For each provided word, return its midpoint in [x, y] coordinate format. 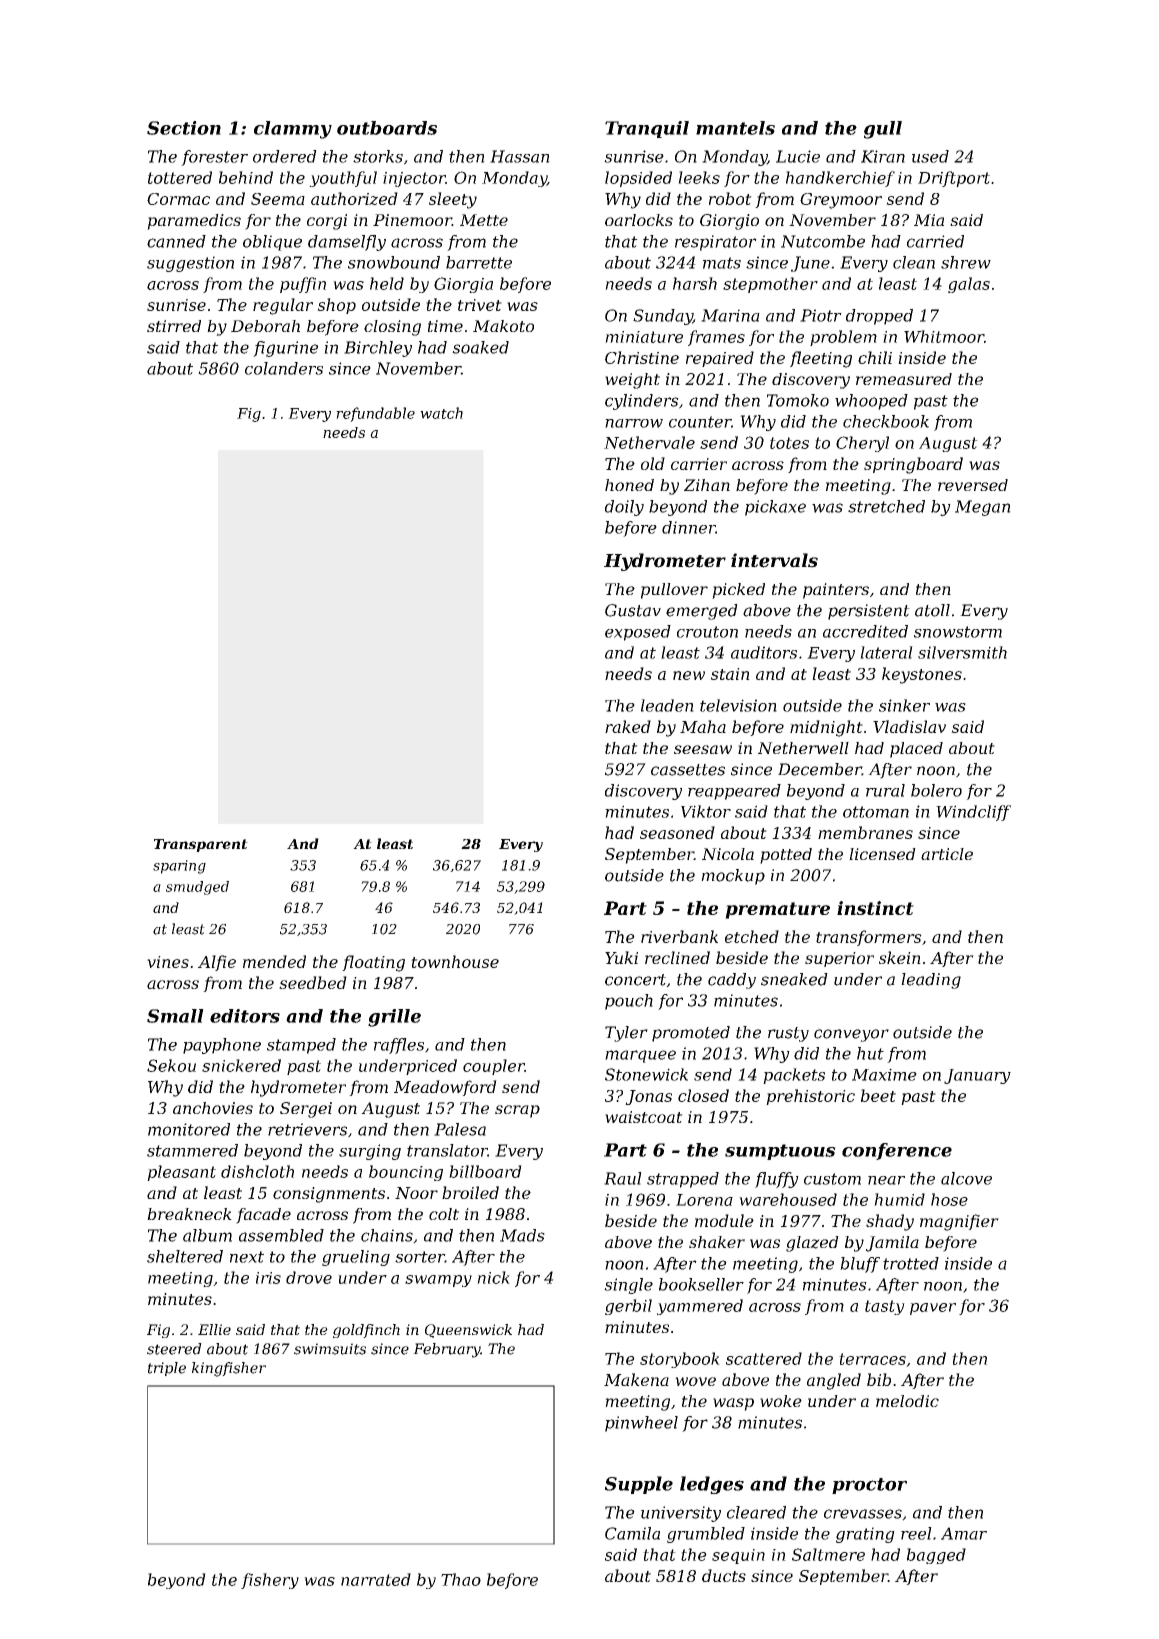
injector [414, 179]
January [977, 1076]
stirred [174, 326]
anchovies [213, 1108]
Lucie [798, 156]
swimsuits [330, 1349]
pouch [629, 1002]
